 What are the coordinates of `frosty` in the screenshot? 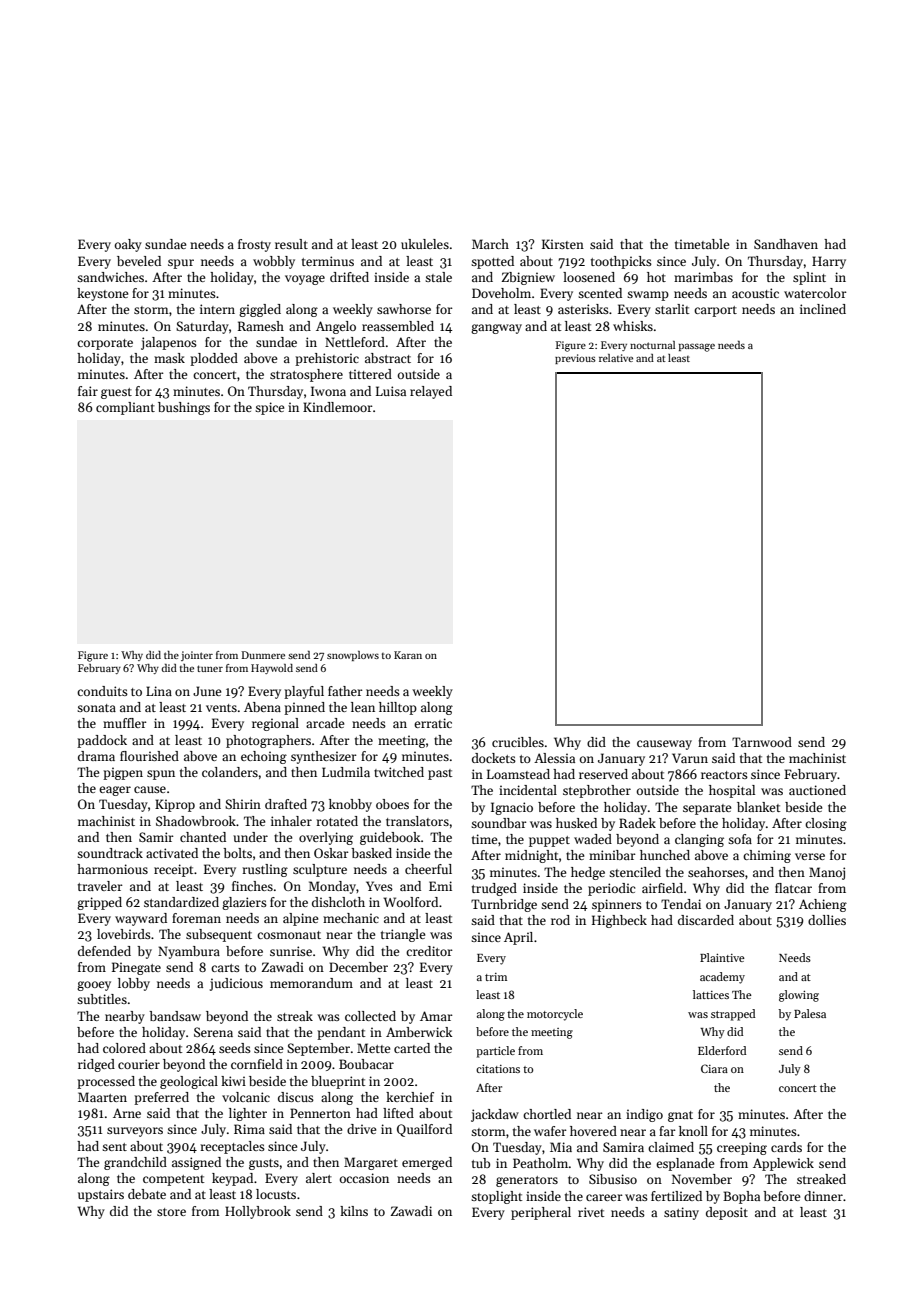 It's located at (254, 245).
